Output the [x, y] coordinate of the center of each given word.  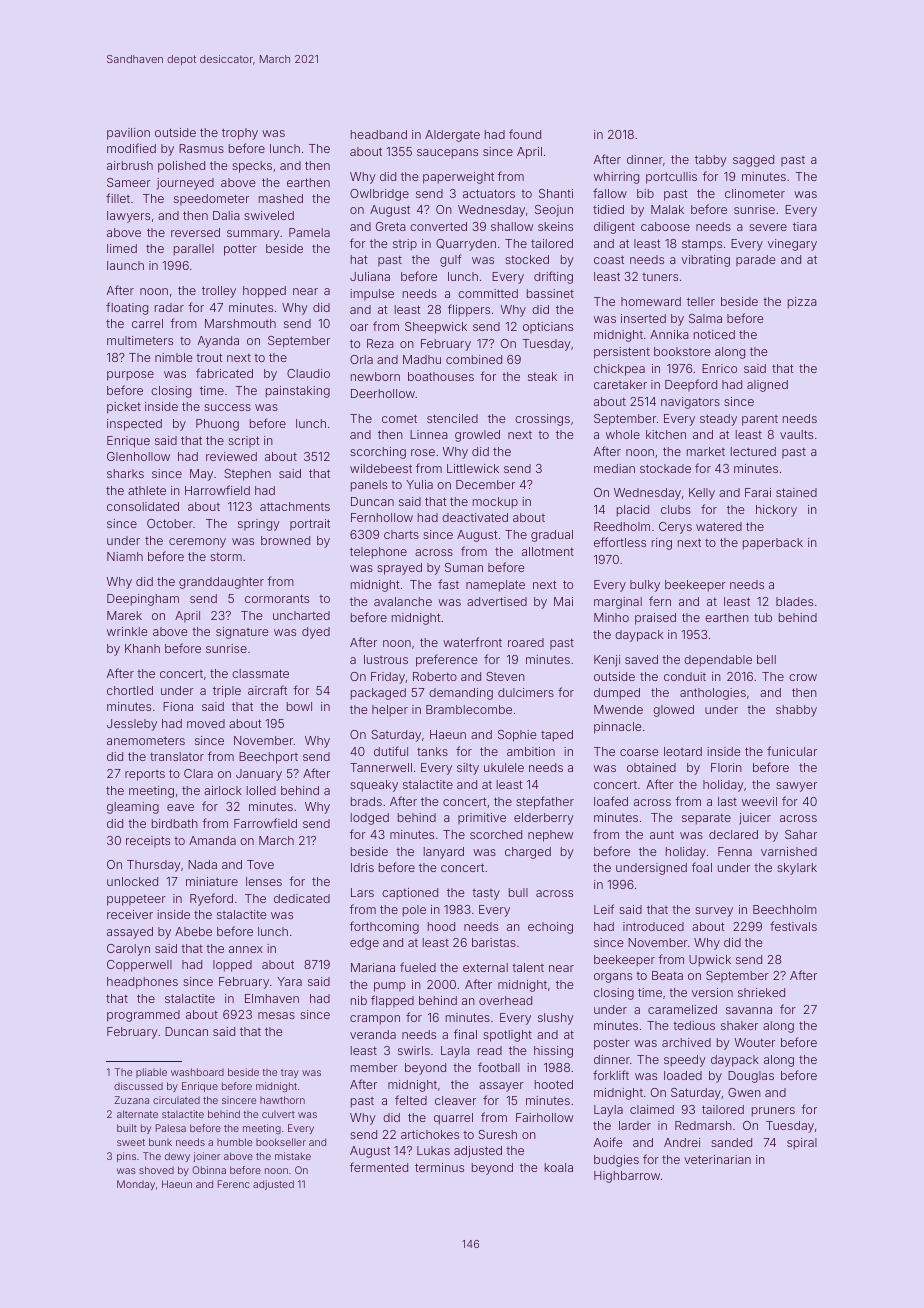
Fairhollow [544, 1117]
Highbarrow [627, 1177]
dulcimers [526, 692]
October [170, 523]
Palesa [171, 1128]
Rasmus [201, 148]
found [525, 134]
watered [719, 526]
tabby [711, 161]
